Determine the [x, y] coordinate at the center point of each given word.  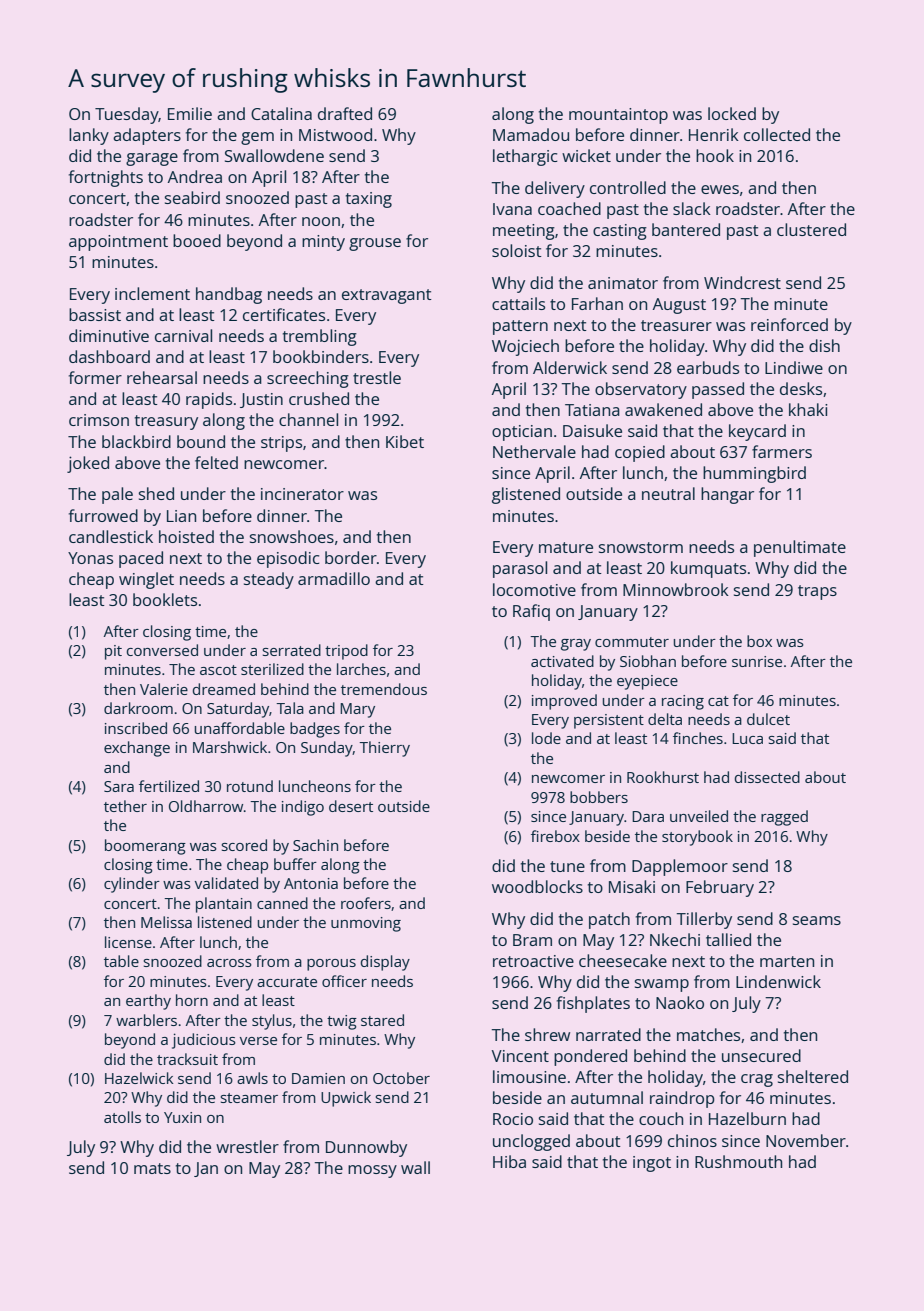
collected [777, 134]
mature [566, 547]
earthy [148, 1002]
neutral [668, 493]
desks [801, 388]
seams [817, 920]
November [806, 1140]
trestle [377, 377]
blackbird [136, 441]
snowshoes [292, 536]
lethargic [525, 157]
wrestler [247, 1146]
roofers [366, 903]
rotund [250, 786]
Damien [318, 1078]
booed [197, 240]
